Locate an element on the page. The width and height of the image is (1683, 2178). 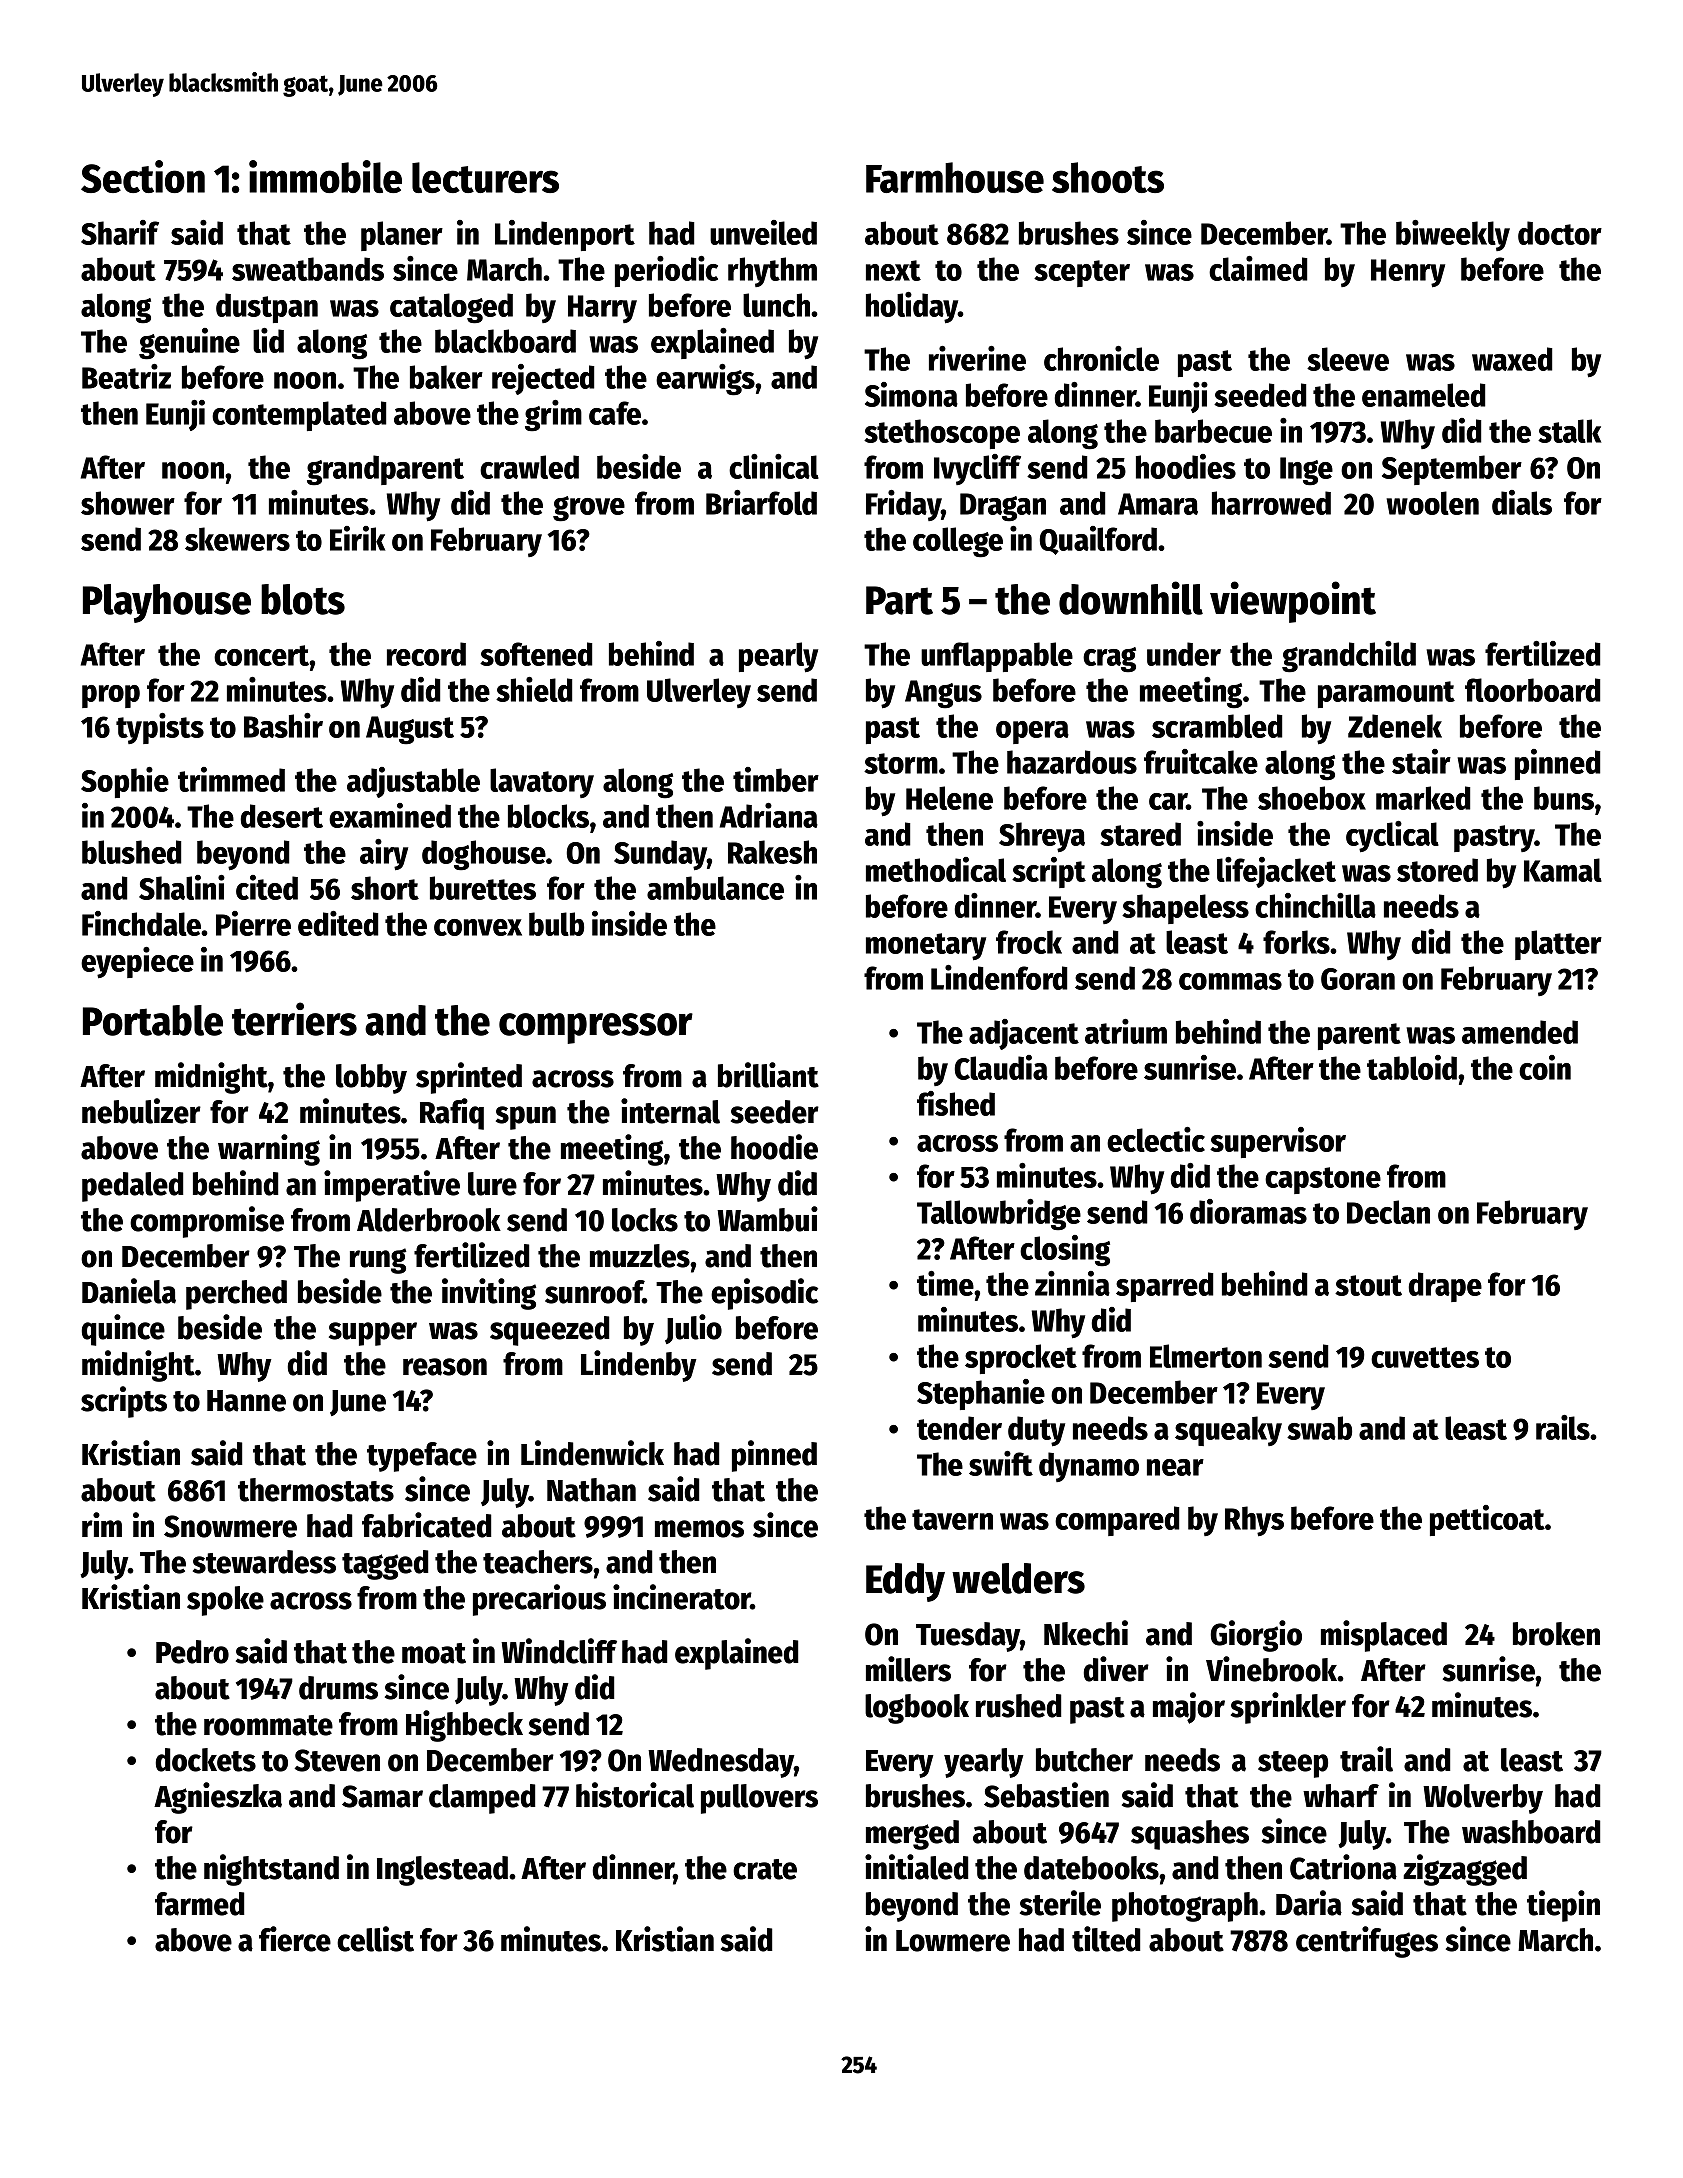
shield is located at coordinates (534, 689).
